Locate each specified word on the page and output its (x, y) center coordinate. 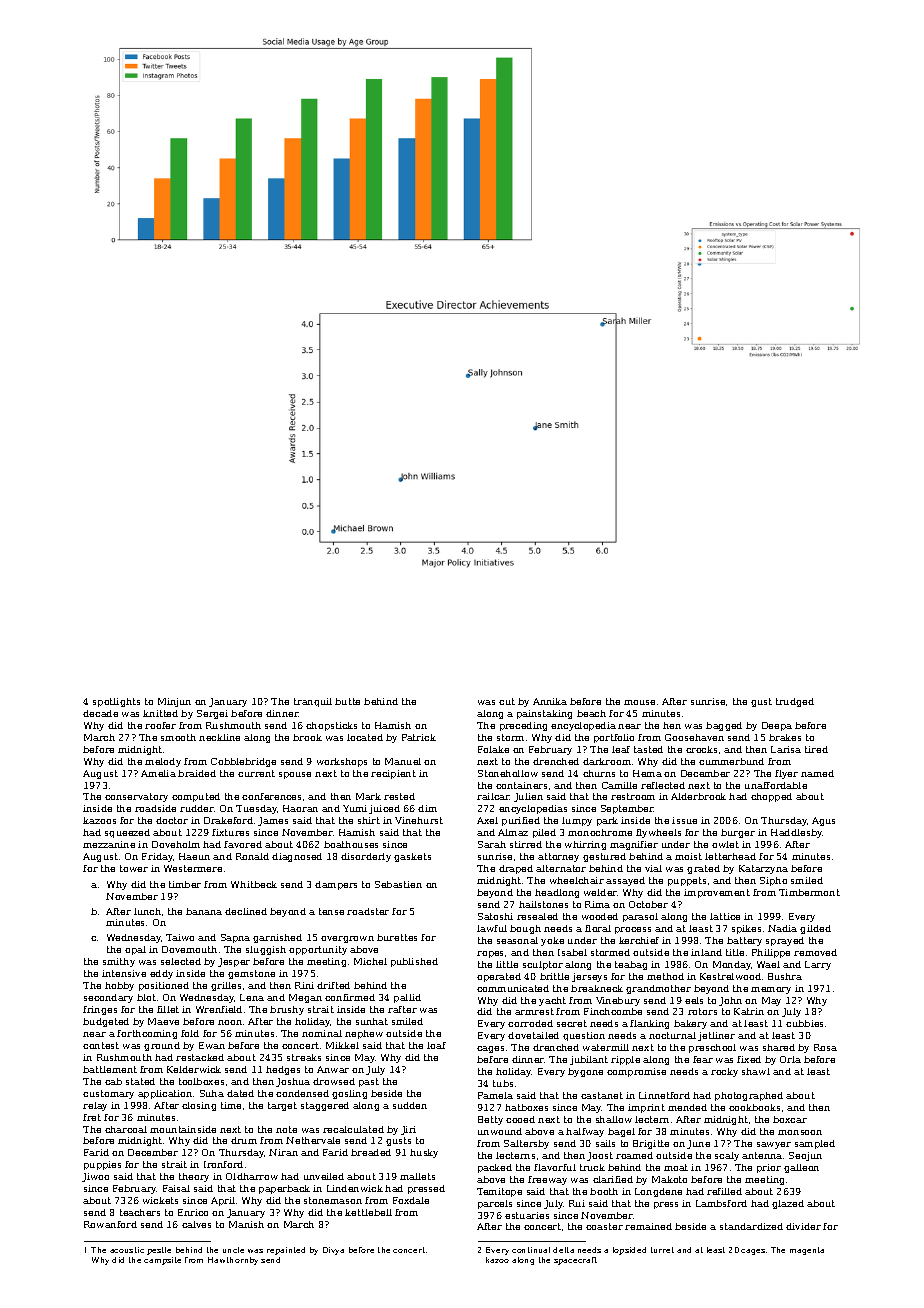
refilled (724, 1191)
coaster (604, 1226)
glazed (788, 1204)
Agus (823, 821)
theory (194, 1177)
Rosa (825, 1047)
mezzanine (109, 844)
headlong (557, 893)
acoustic (127, 1250)
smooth (178, 737)
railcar (493, 796)
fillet (168, 1009)
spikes (746, 929)
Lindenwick (355, 1188)
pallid (407, 998)
